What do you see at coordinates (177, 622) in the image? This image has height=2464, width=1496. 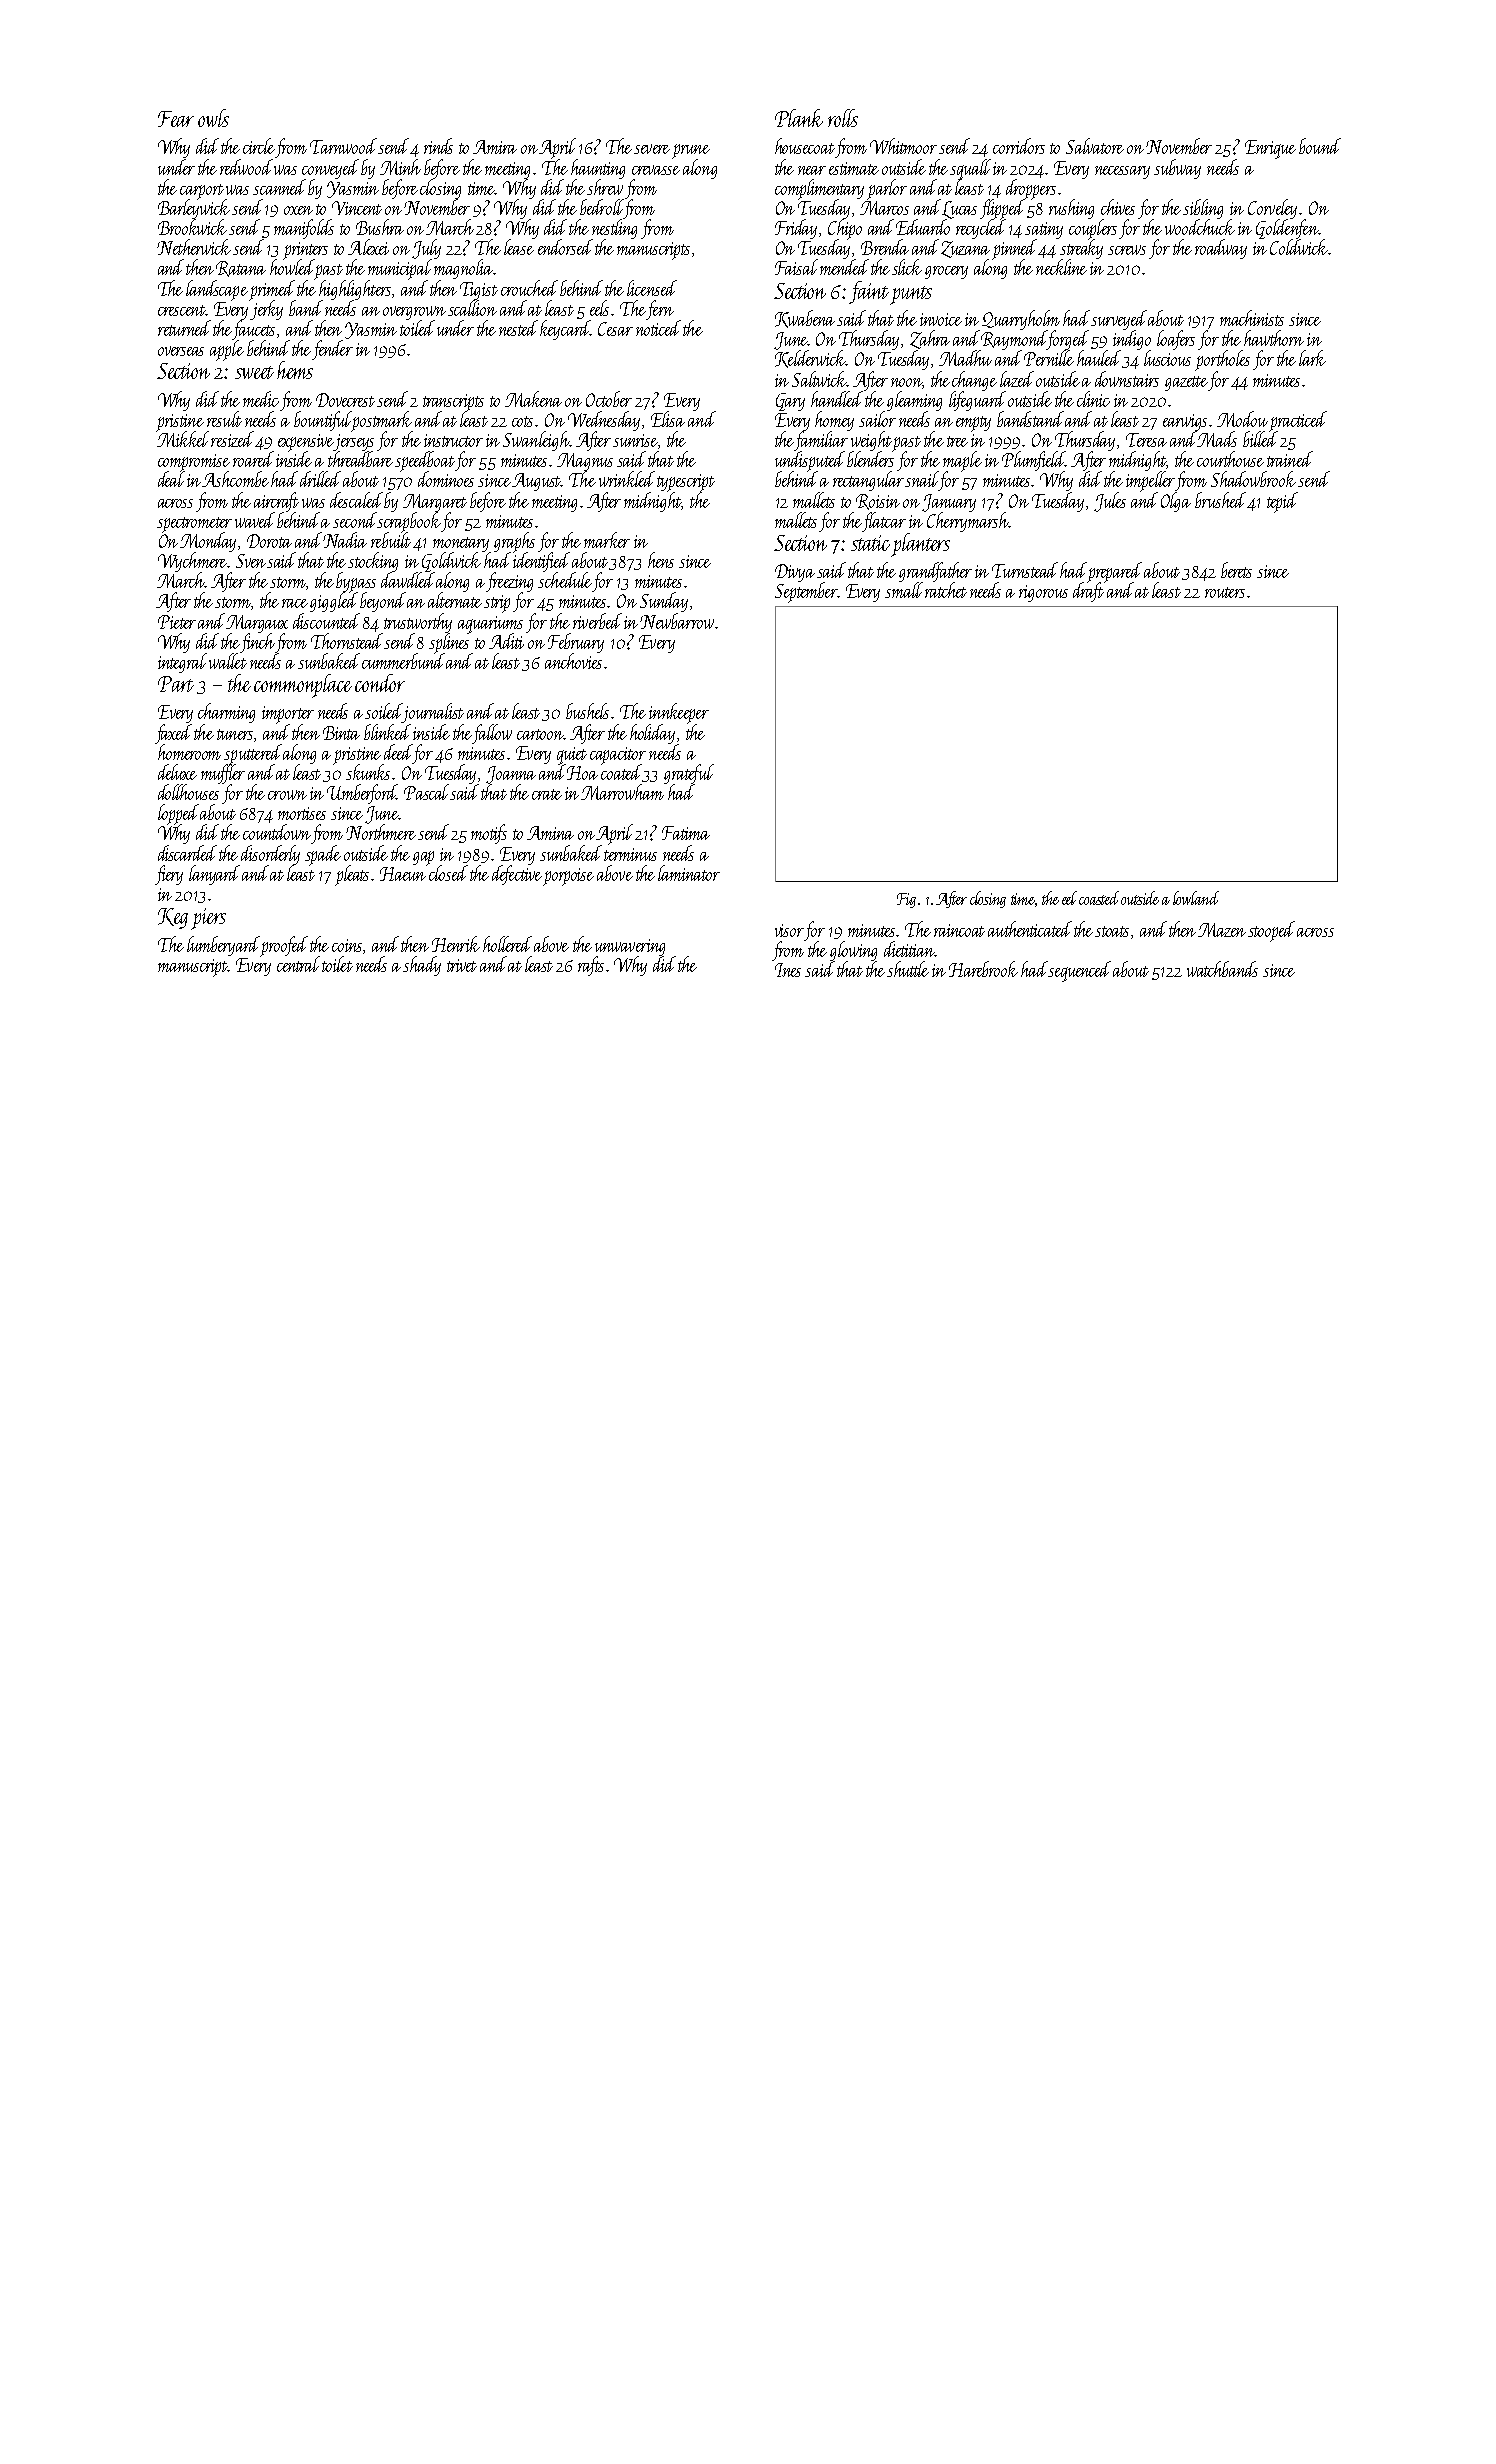 I see `Pieter` at bounding box center [177, 622].
